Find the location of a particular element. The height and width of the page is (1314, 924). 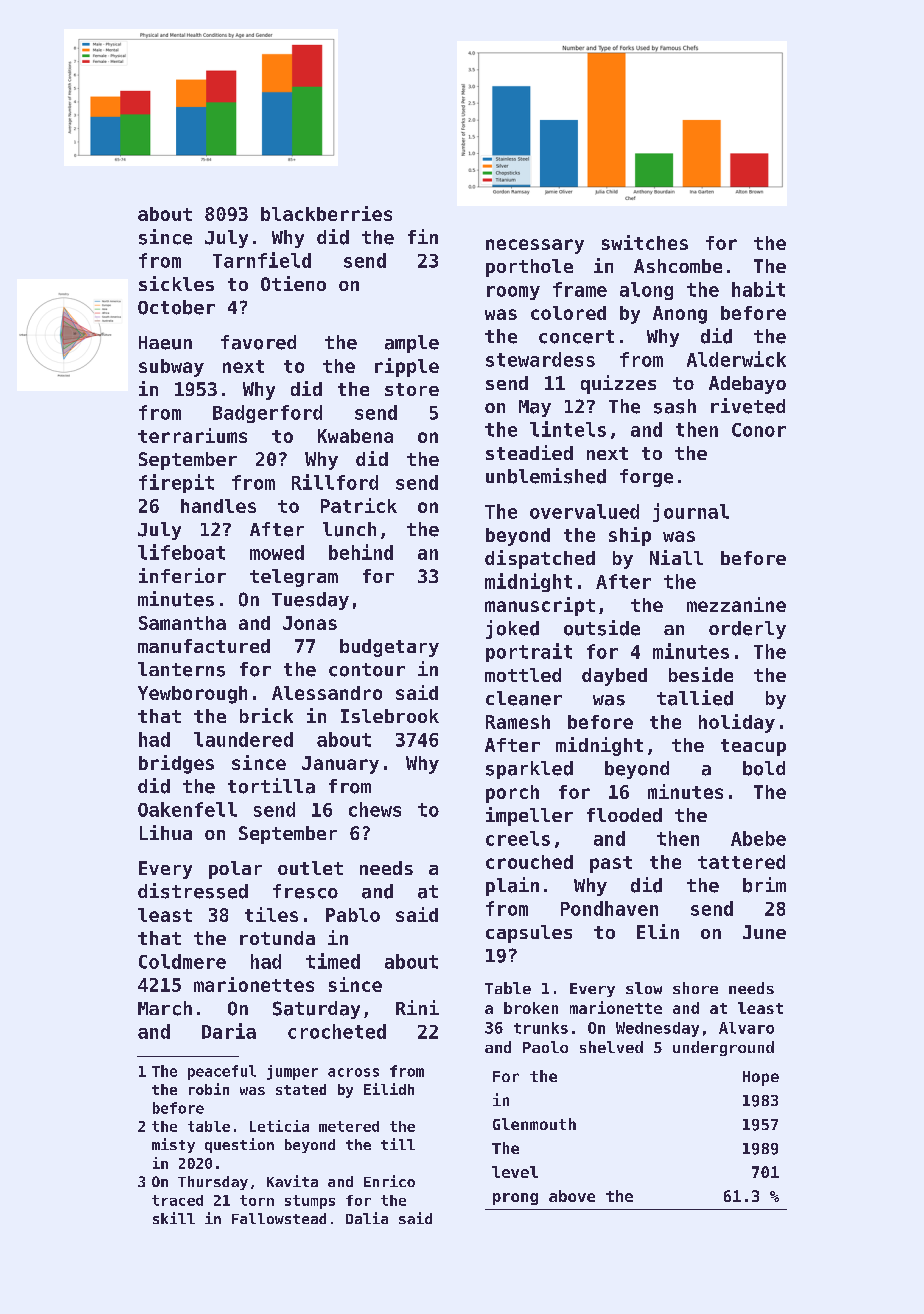

brim is located at coordinates (764, 885).
